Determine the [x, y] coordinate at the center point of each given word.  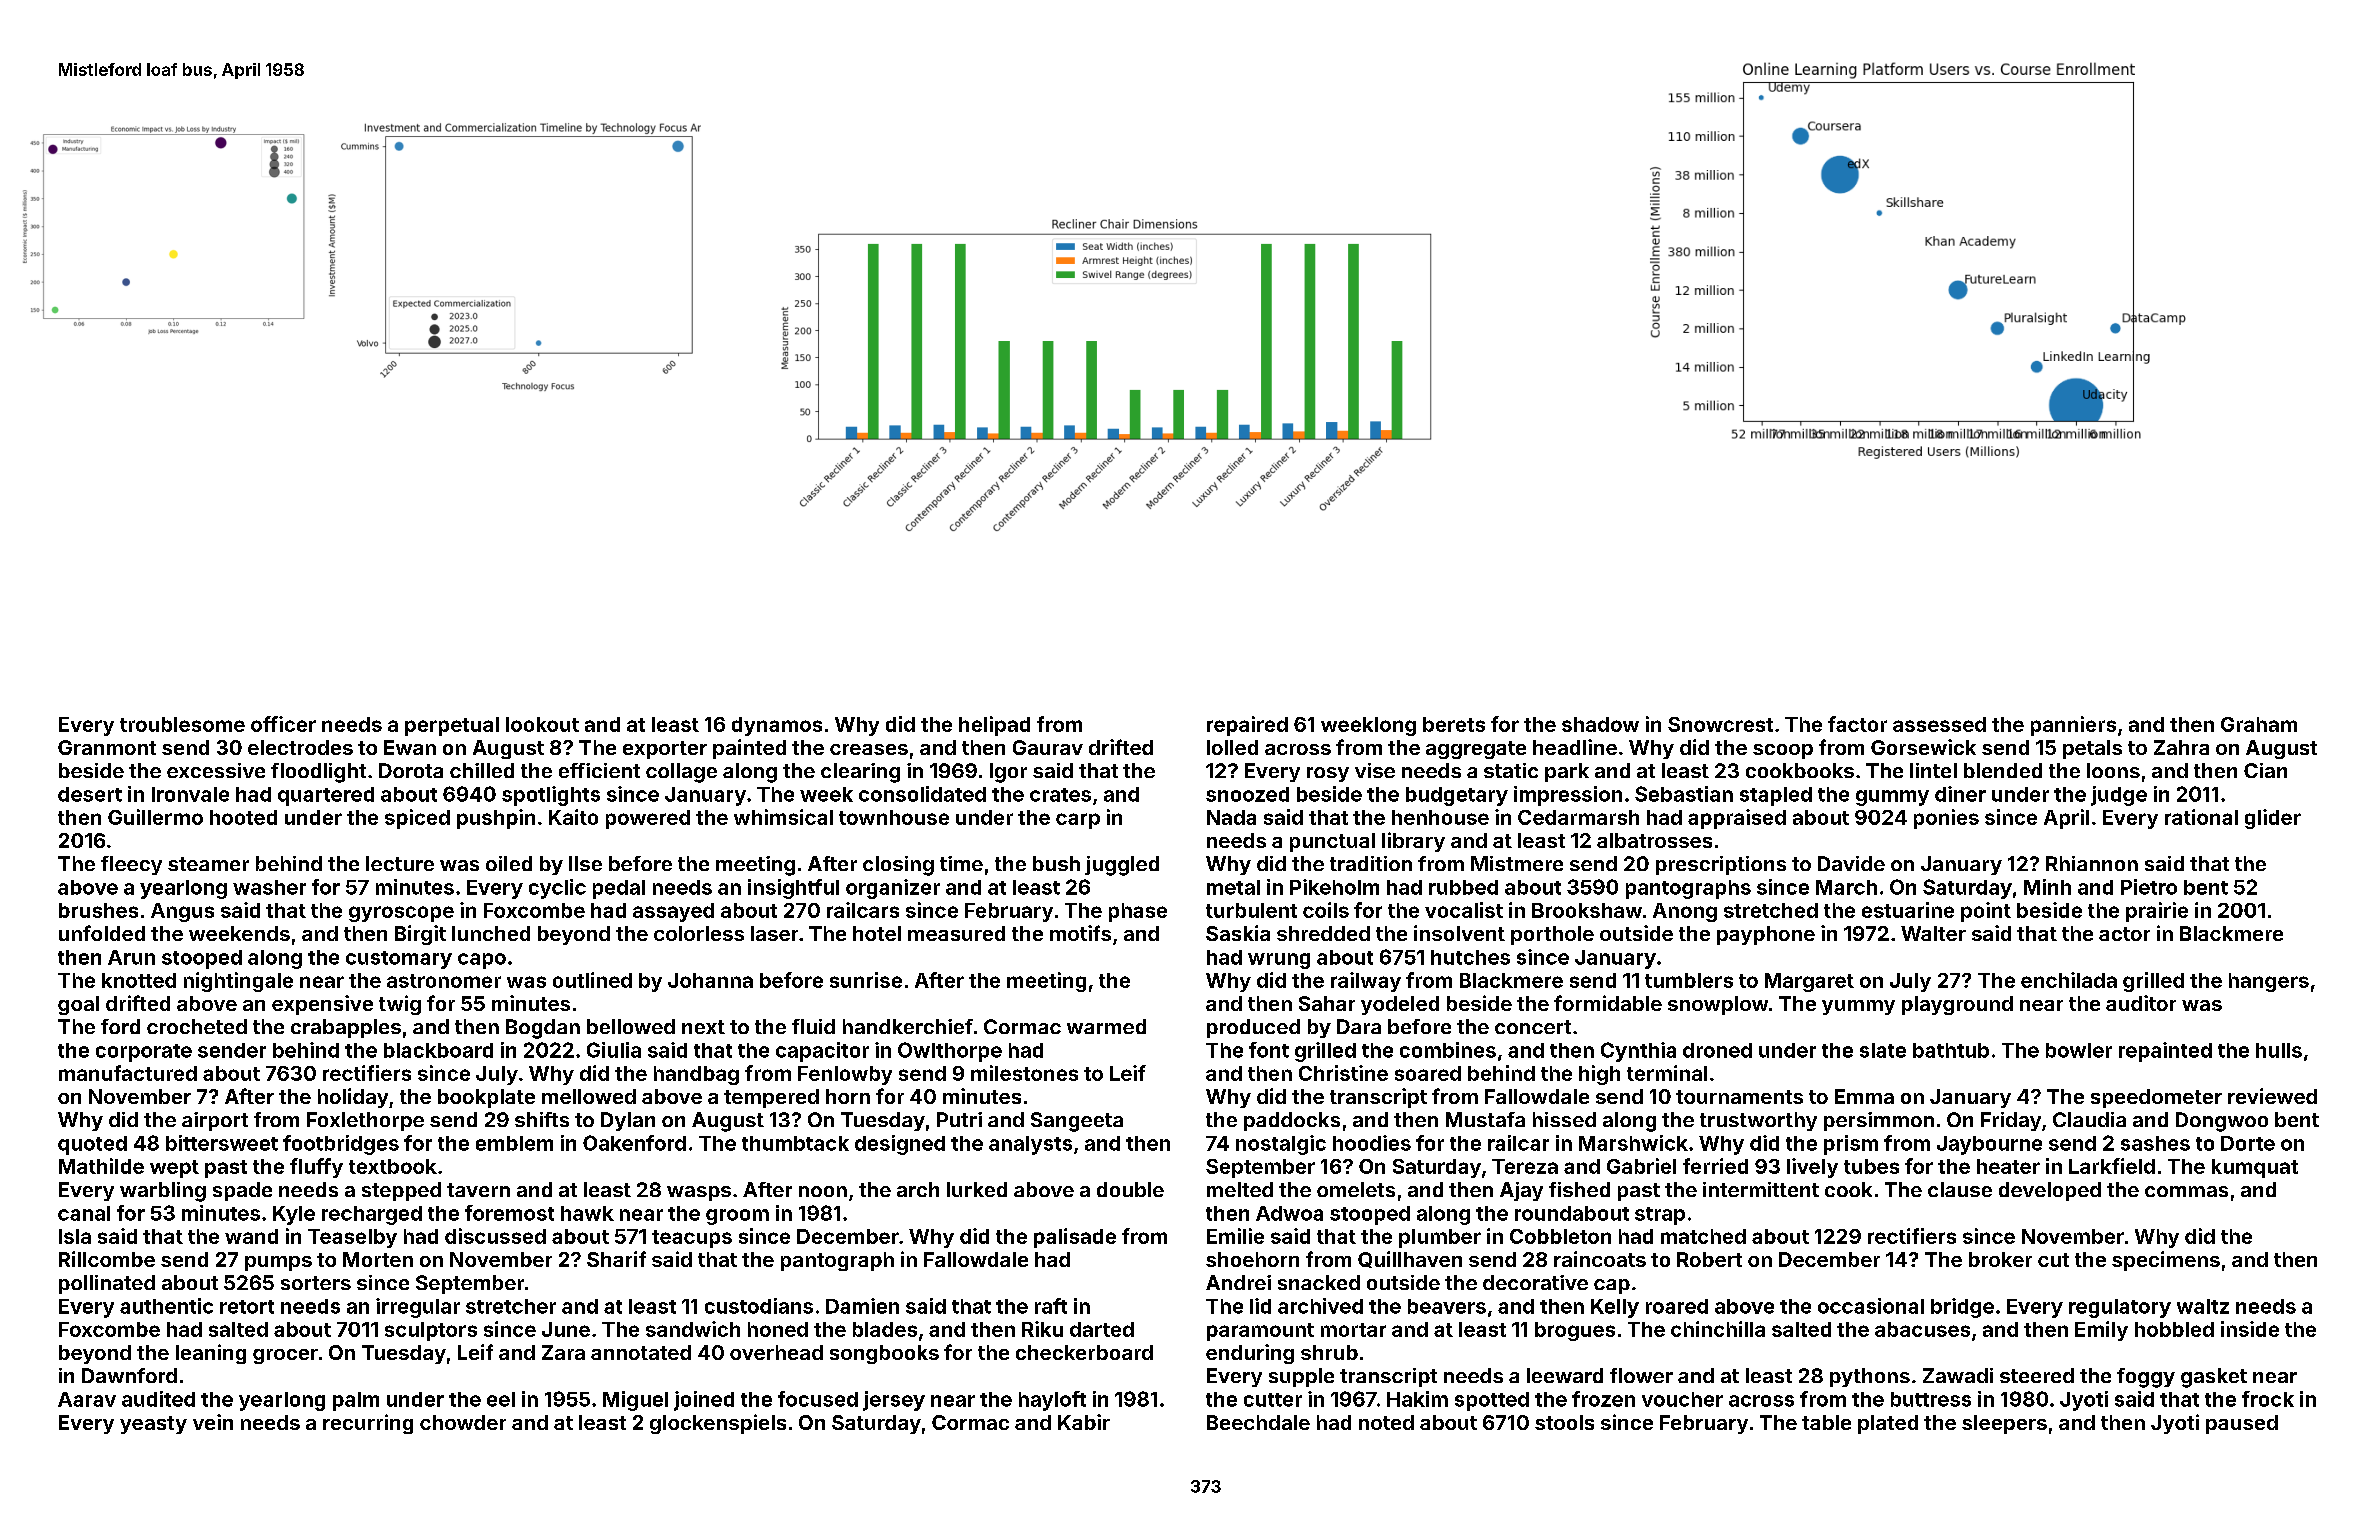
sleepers [2004, 1424]
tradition [1371, 863]
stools [1564, 1422]
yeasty [153, 1425]
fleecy [131, 865]
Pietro [2149, 887]
